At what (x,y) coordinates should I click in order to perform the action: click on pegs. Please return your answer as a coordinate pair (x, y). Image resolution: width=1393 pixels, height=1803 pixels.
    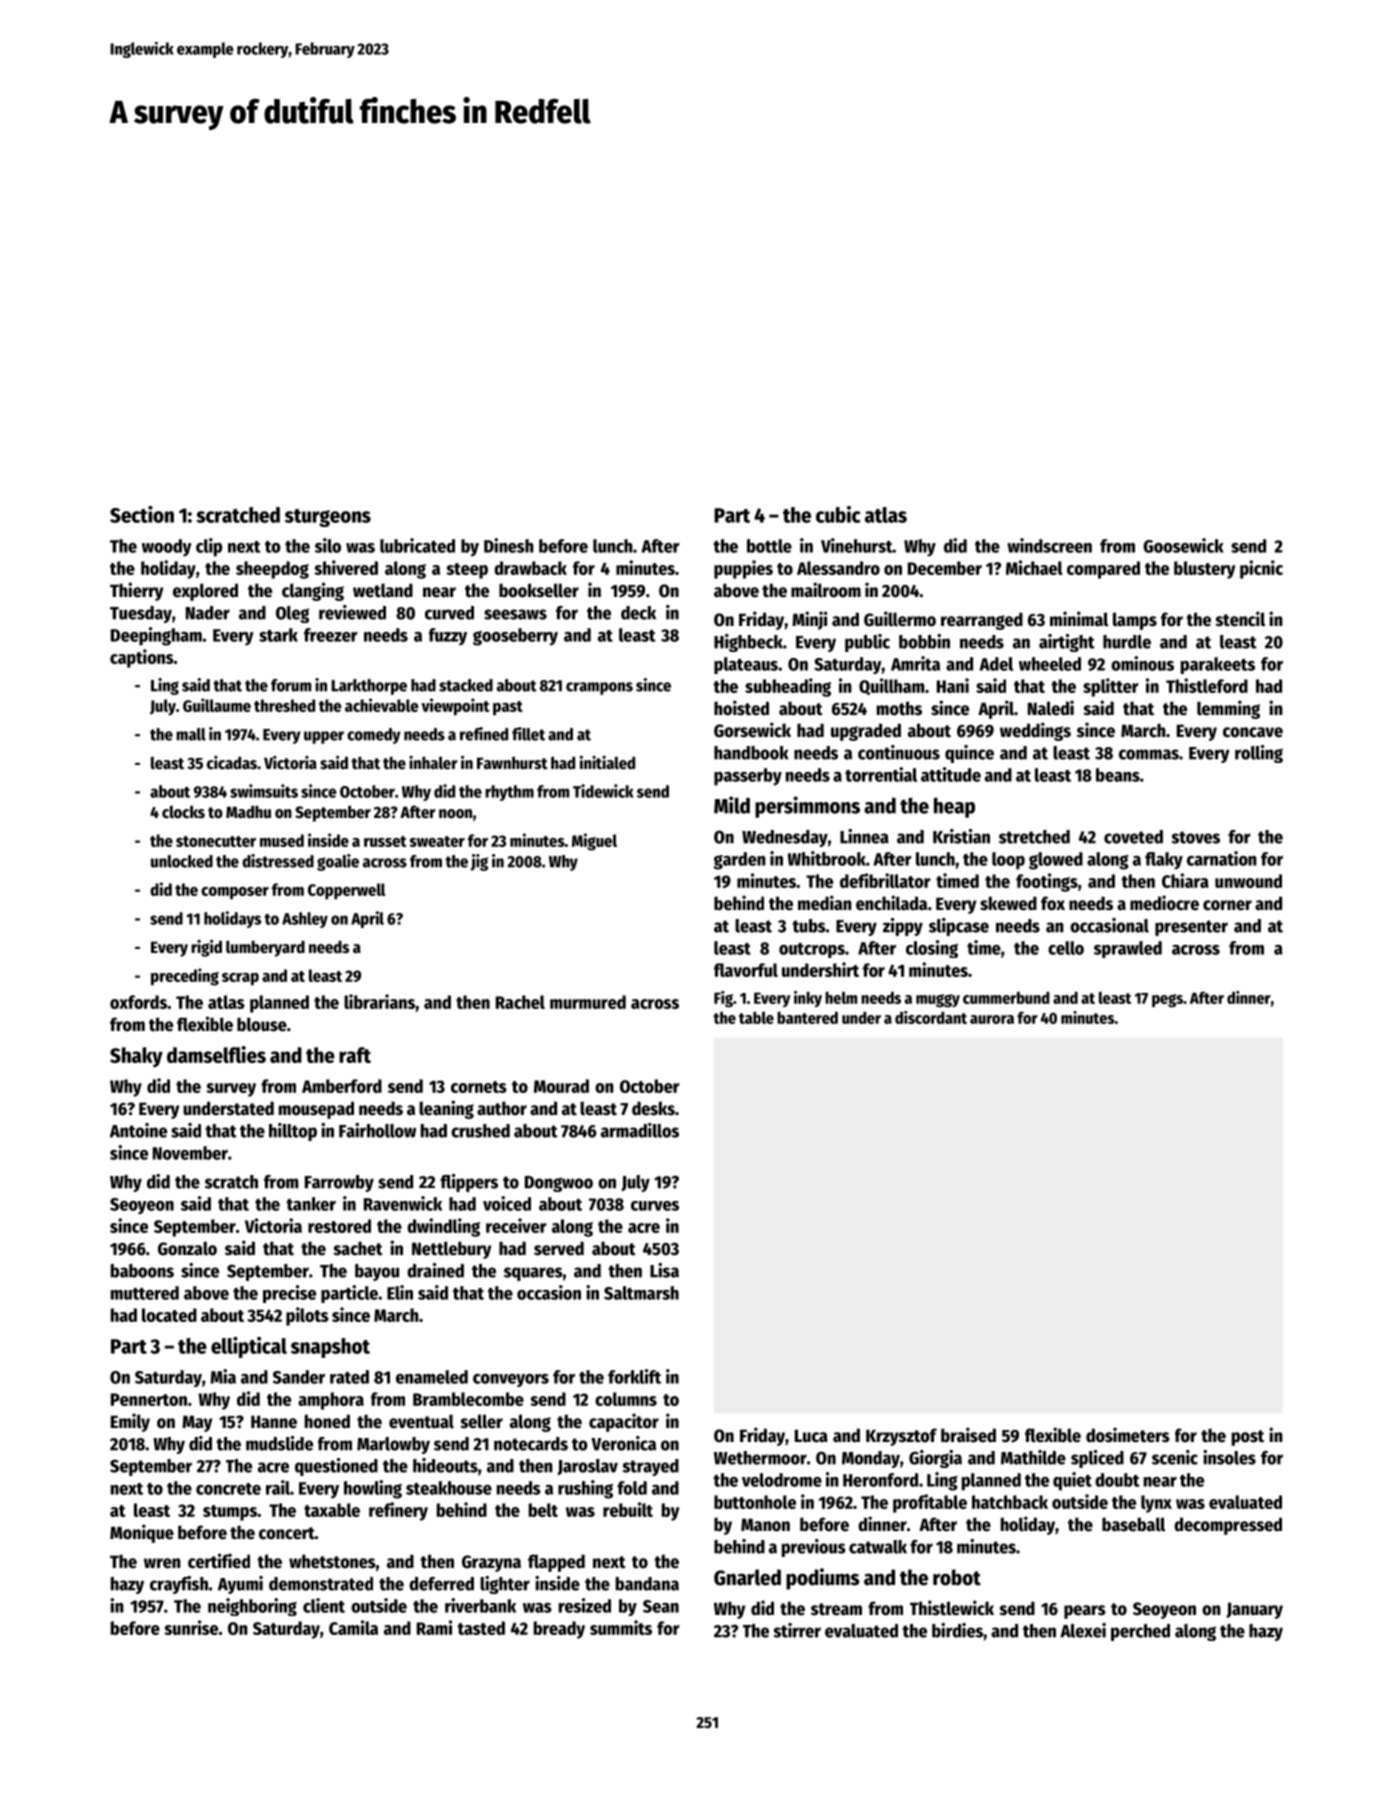
    Looking at the image, I should click on (1167, 1001).
